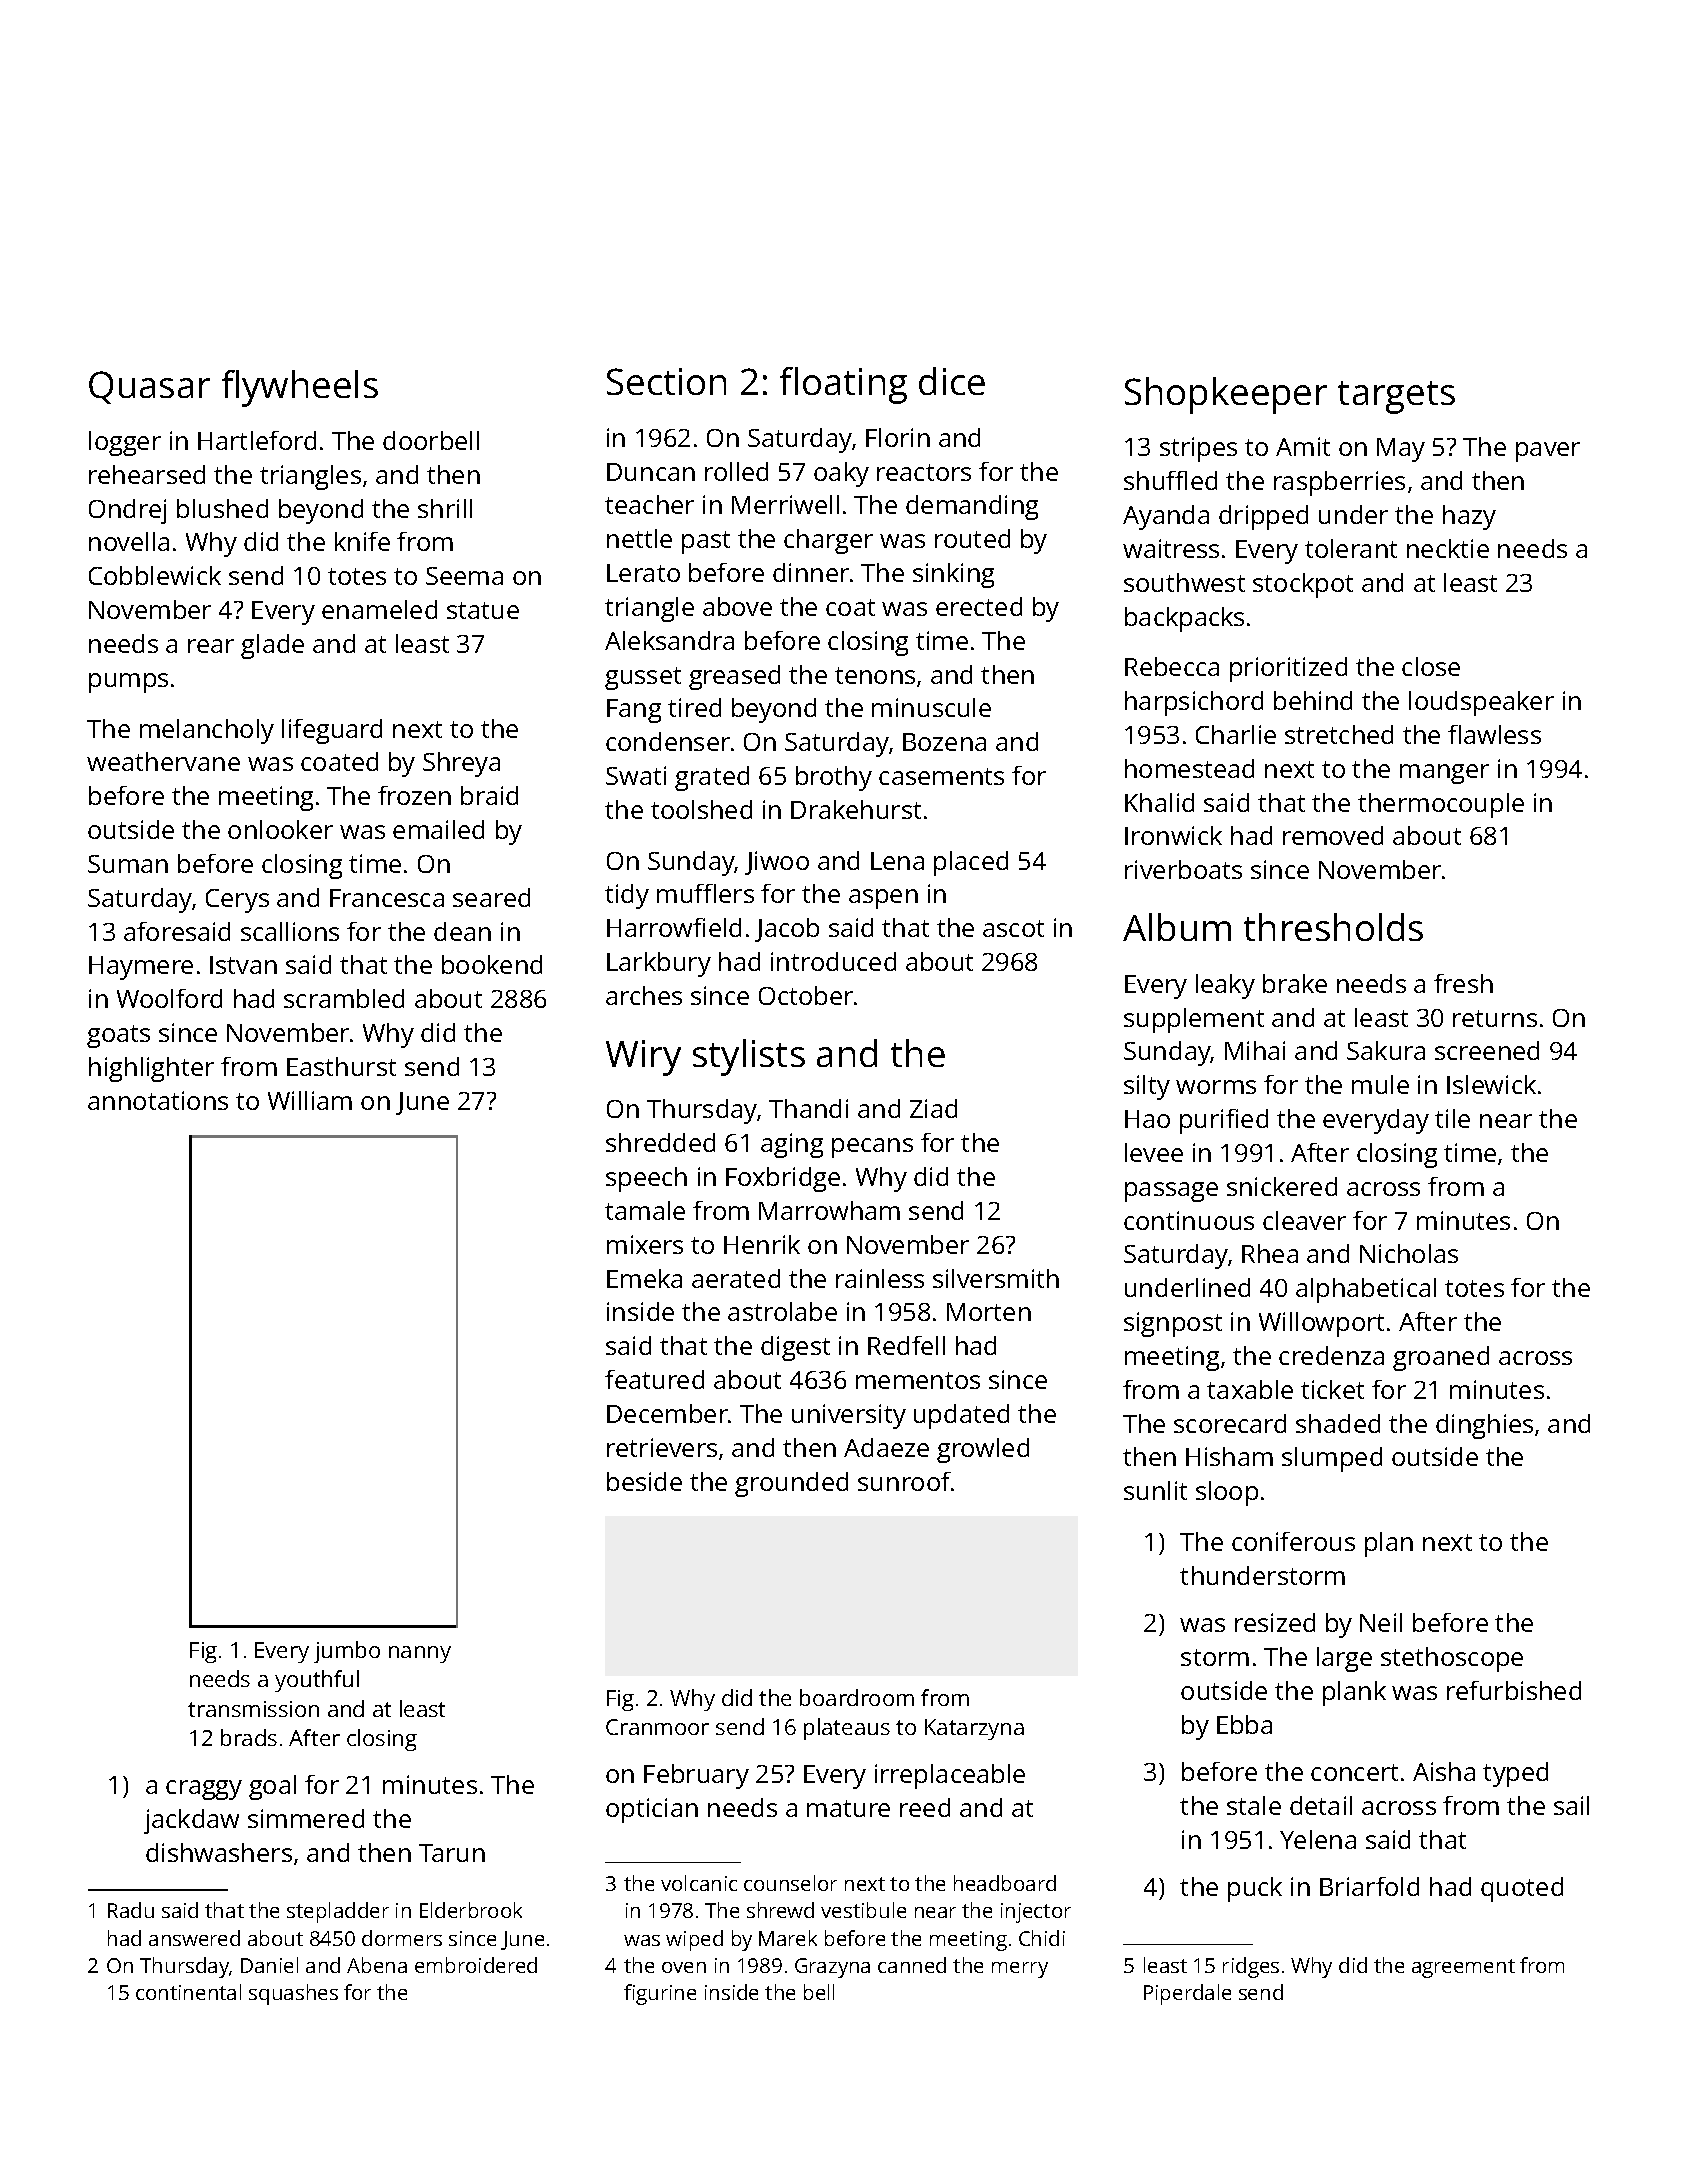 Image resolution: width=1683 pixels, height=2178 pixels. I want to click on novella, so click(129, 541).
